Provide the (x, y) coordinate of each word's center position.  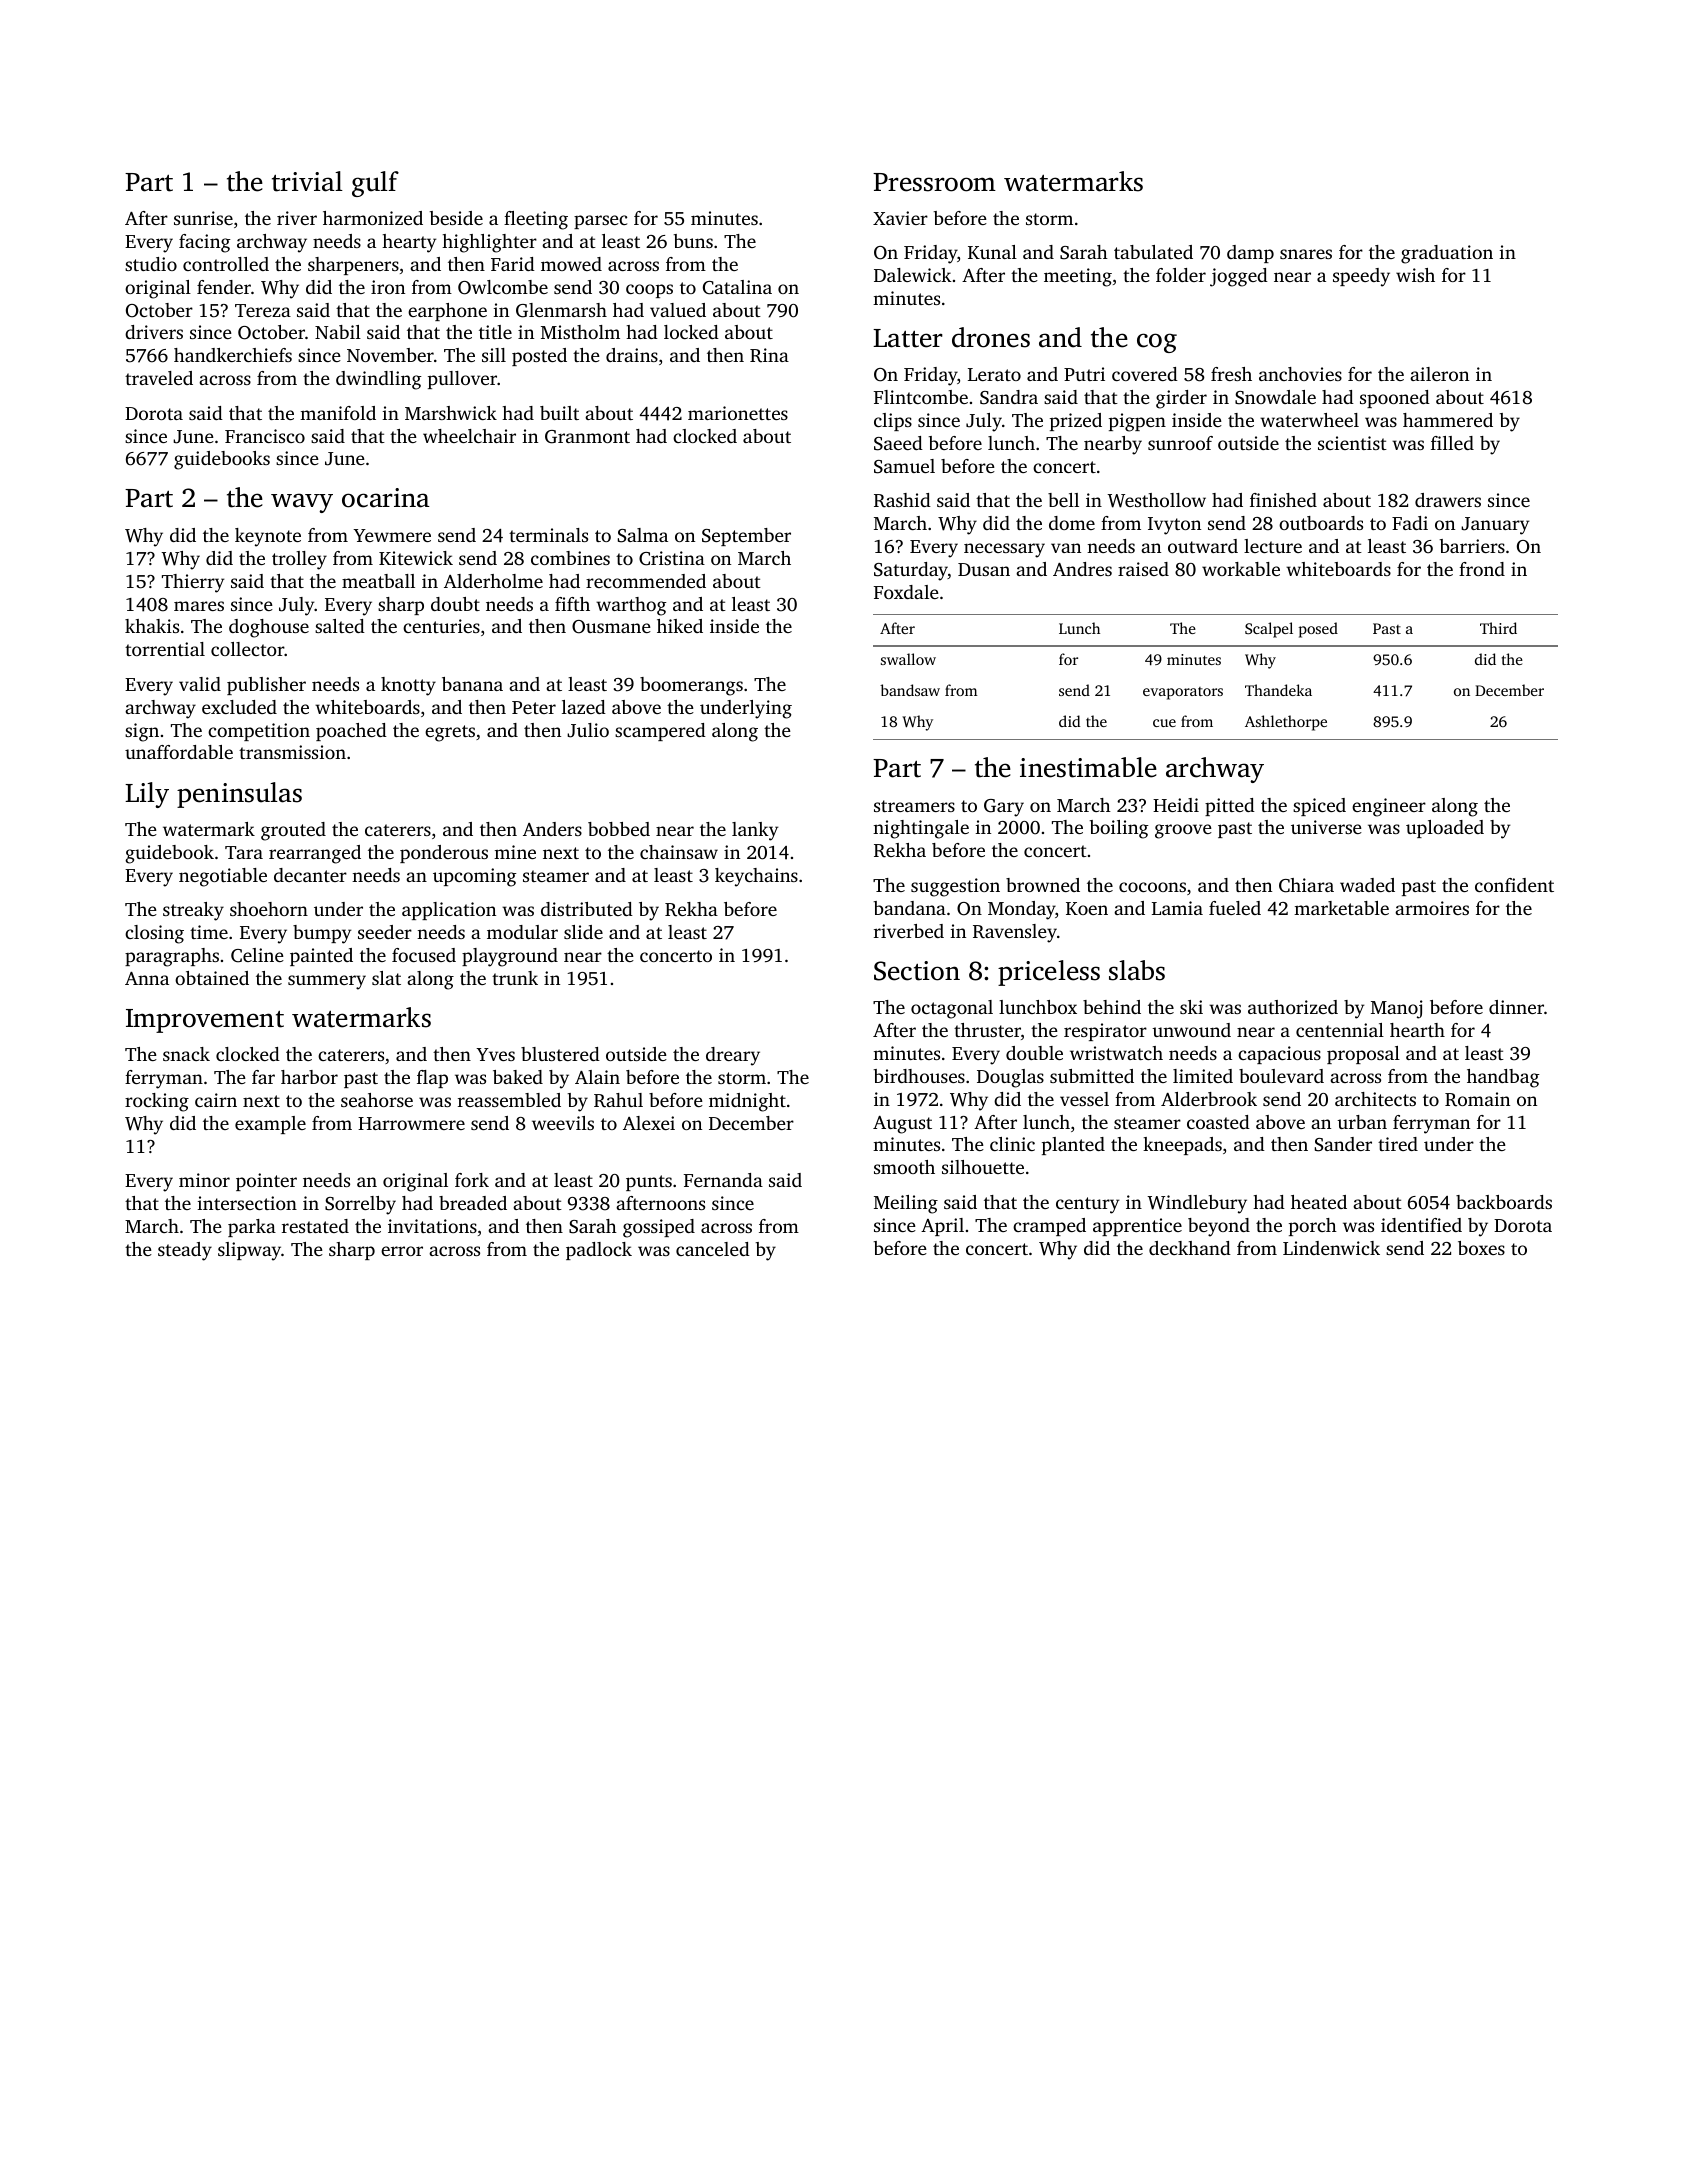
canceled (713, 1249)
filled (1452, 443)
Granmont (587, 437)
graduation (1447, 254)
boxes (1481, 1248)
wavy (302, 503)
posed (1318, 630)
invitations (432, 1226)
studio (151, 264)
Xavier (900, 218)
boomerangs (691, 686)
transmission (292, 752)
